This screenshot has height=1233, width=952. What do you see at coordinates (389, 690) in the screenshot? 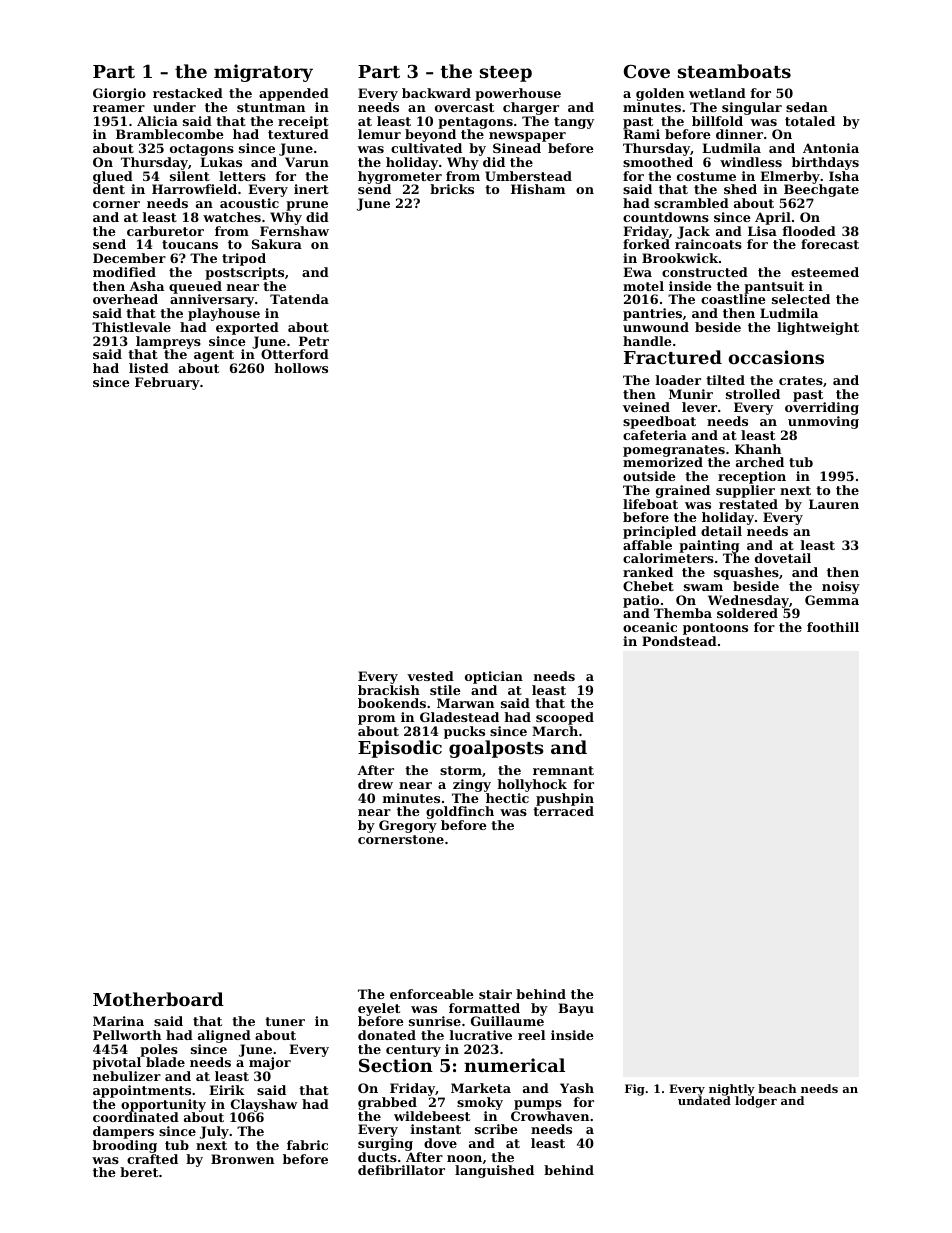
I see `brackish` at bounding box center [389, 690].
